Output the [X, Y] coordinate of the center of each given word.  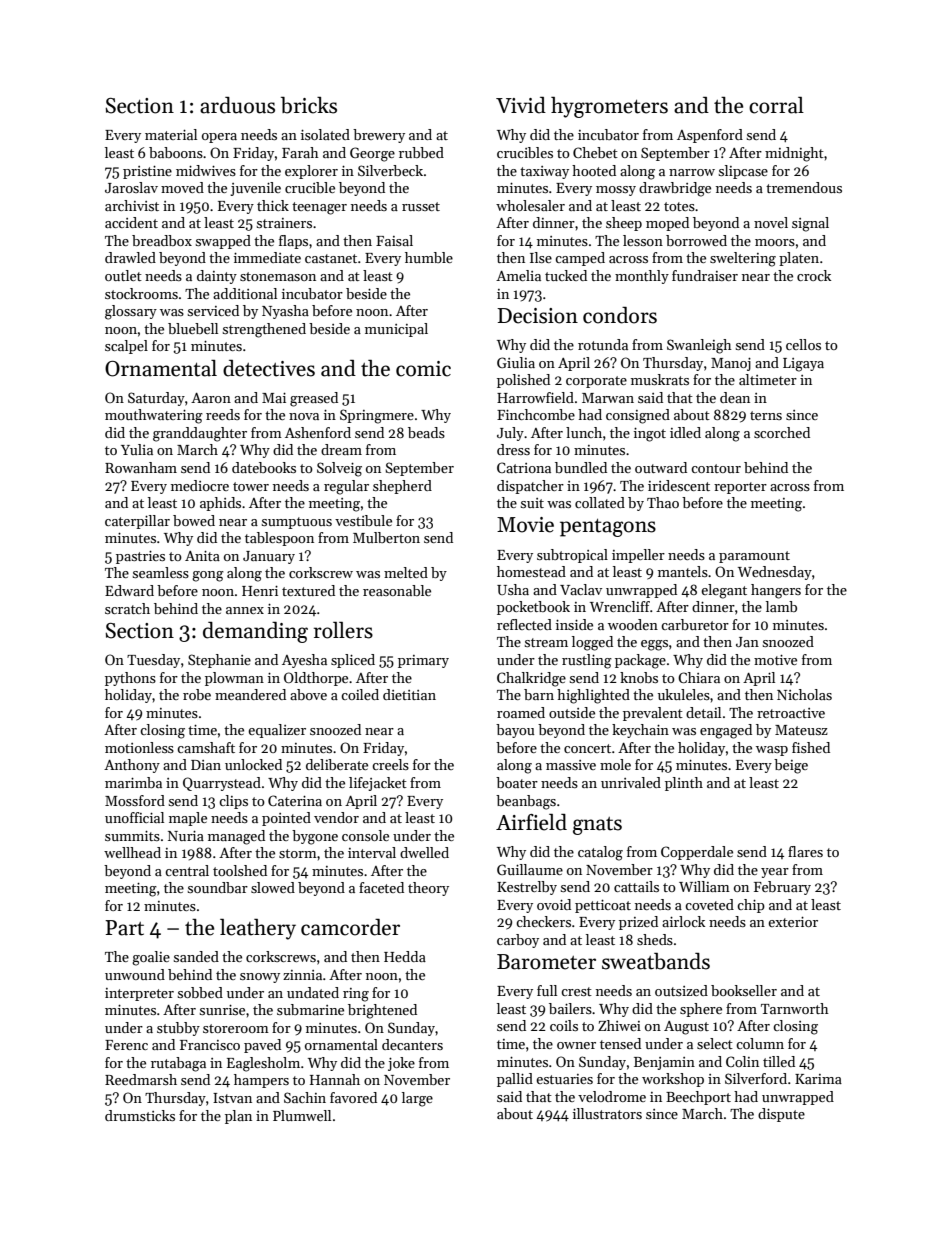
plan [238, 1117]
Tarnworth [795, 1008]
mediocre [200, 485]
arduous [237, 105]
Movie [525, 525]
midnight [794, 154]
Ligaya [803, 365]
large [417, 1099]
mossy [616, 191]
